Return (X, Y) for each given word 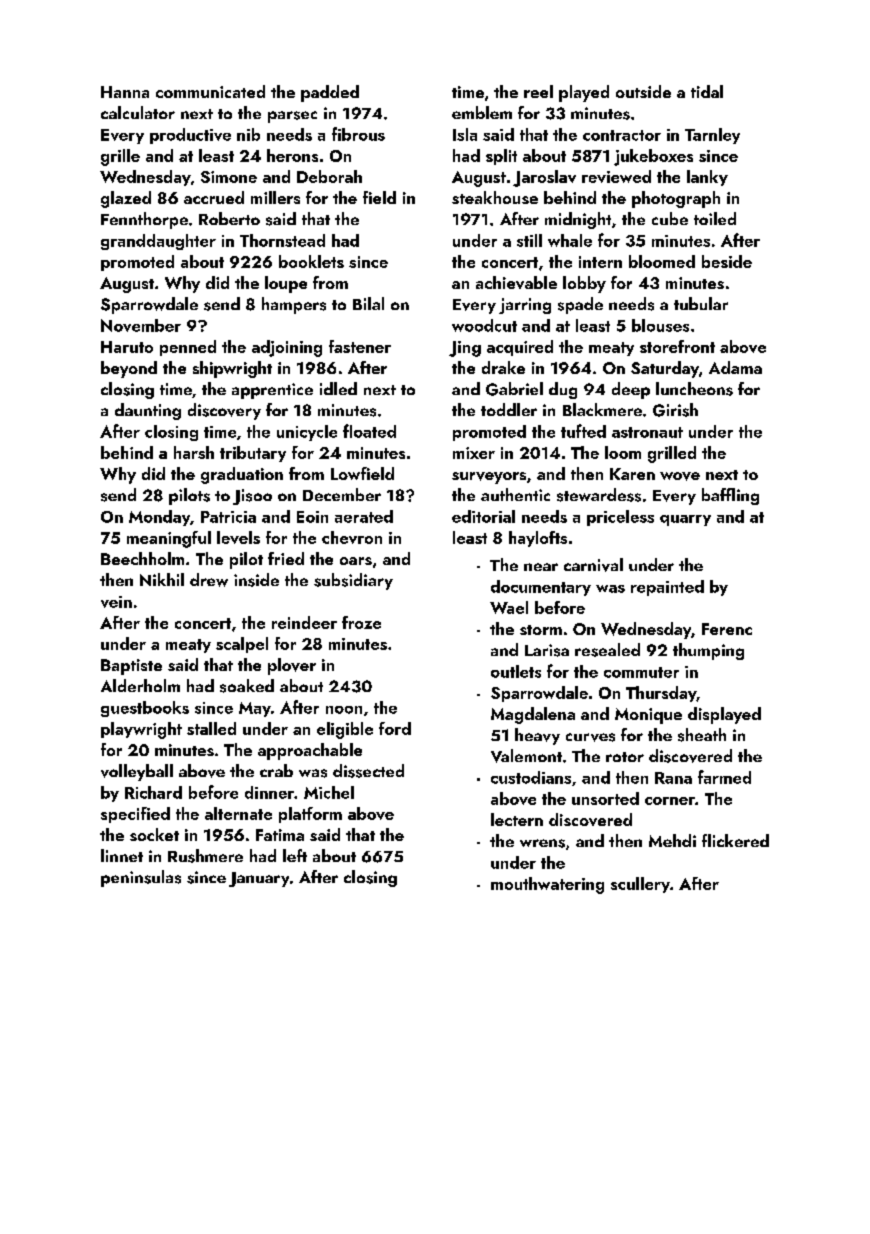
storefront (677, 346)
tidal (707, 91)
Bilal (368, 303)
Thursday (661, 694)
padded (330, 93)
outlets (516, 671)
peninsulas (141, 878)
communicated (210, 91)
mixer (474, 453)
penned (188, 348)
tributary (253, 454)
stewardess (599, 495)
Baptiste (131, 667)
